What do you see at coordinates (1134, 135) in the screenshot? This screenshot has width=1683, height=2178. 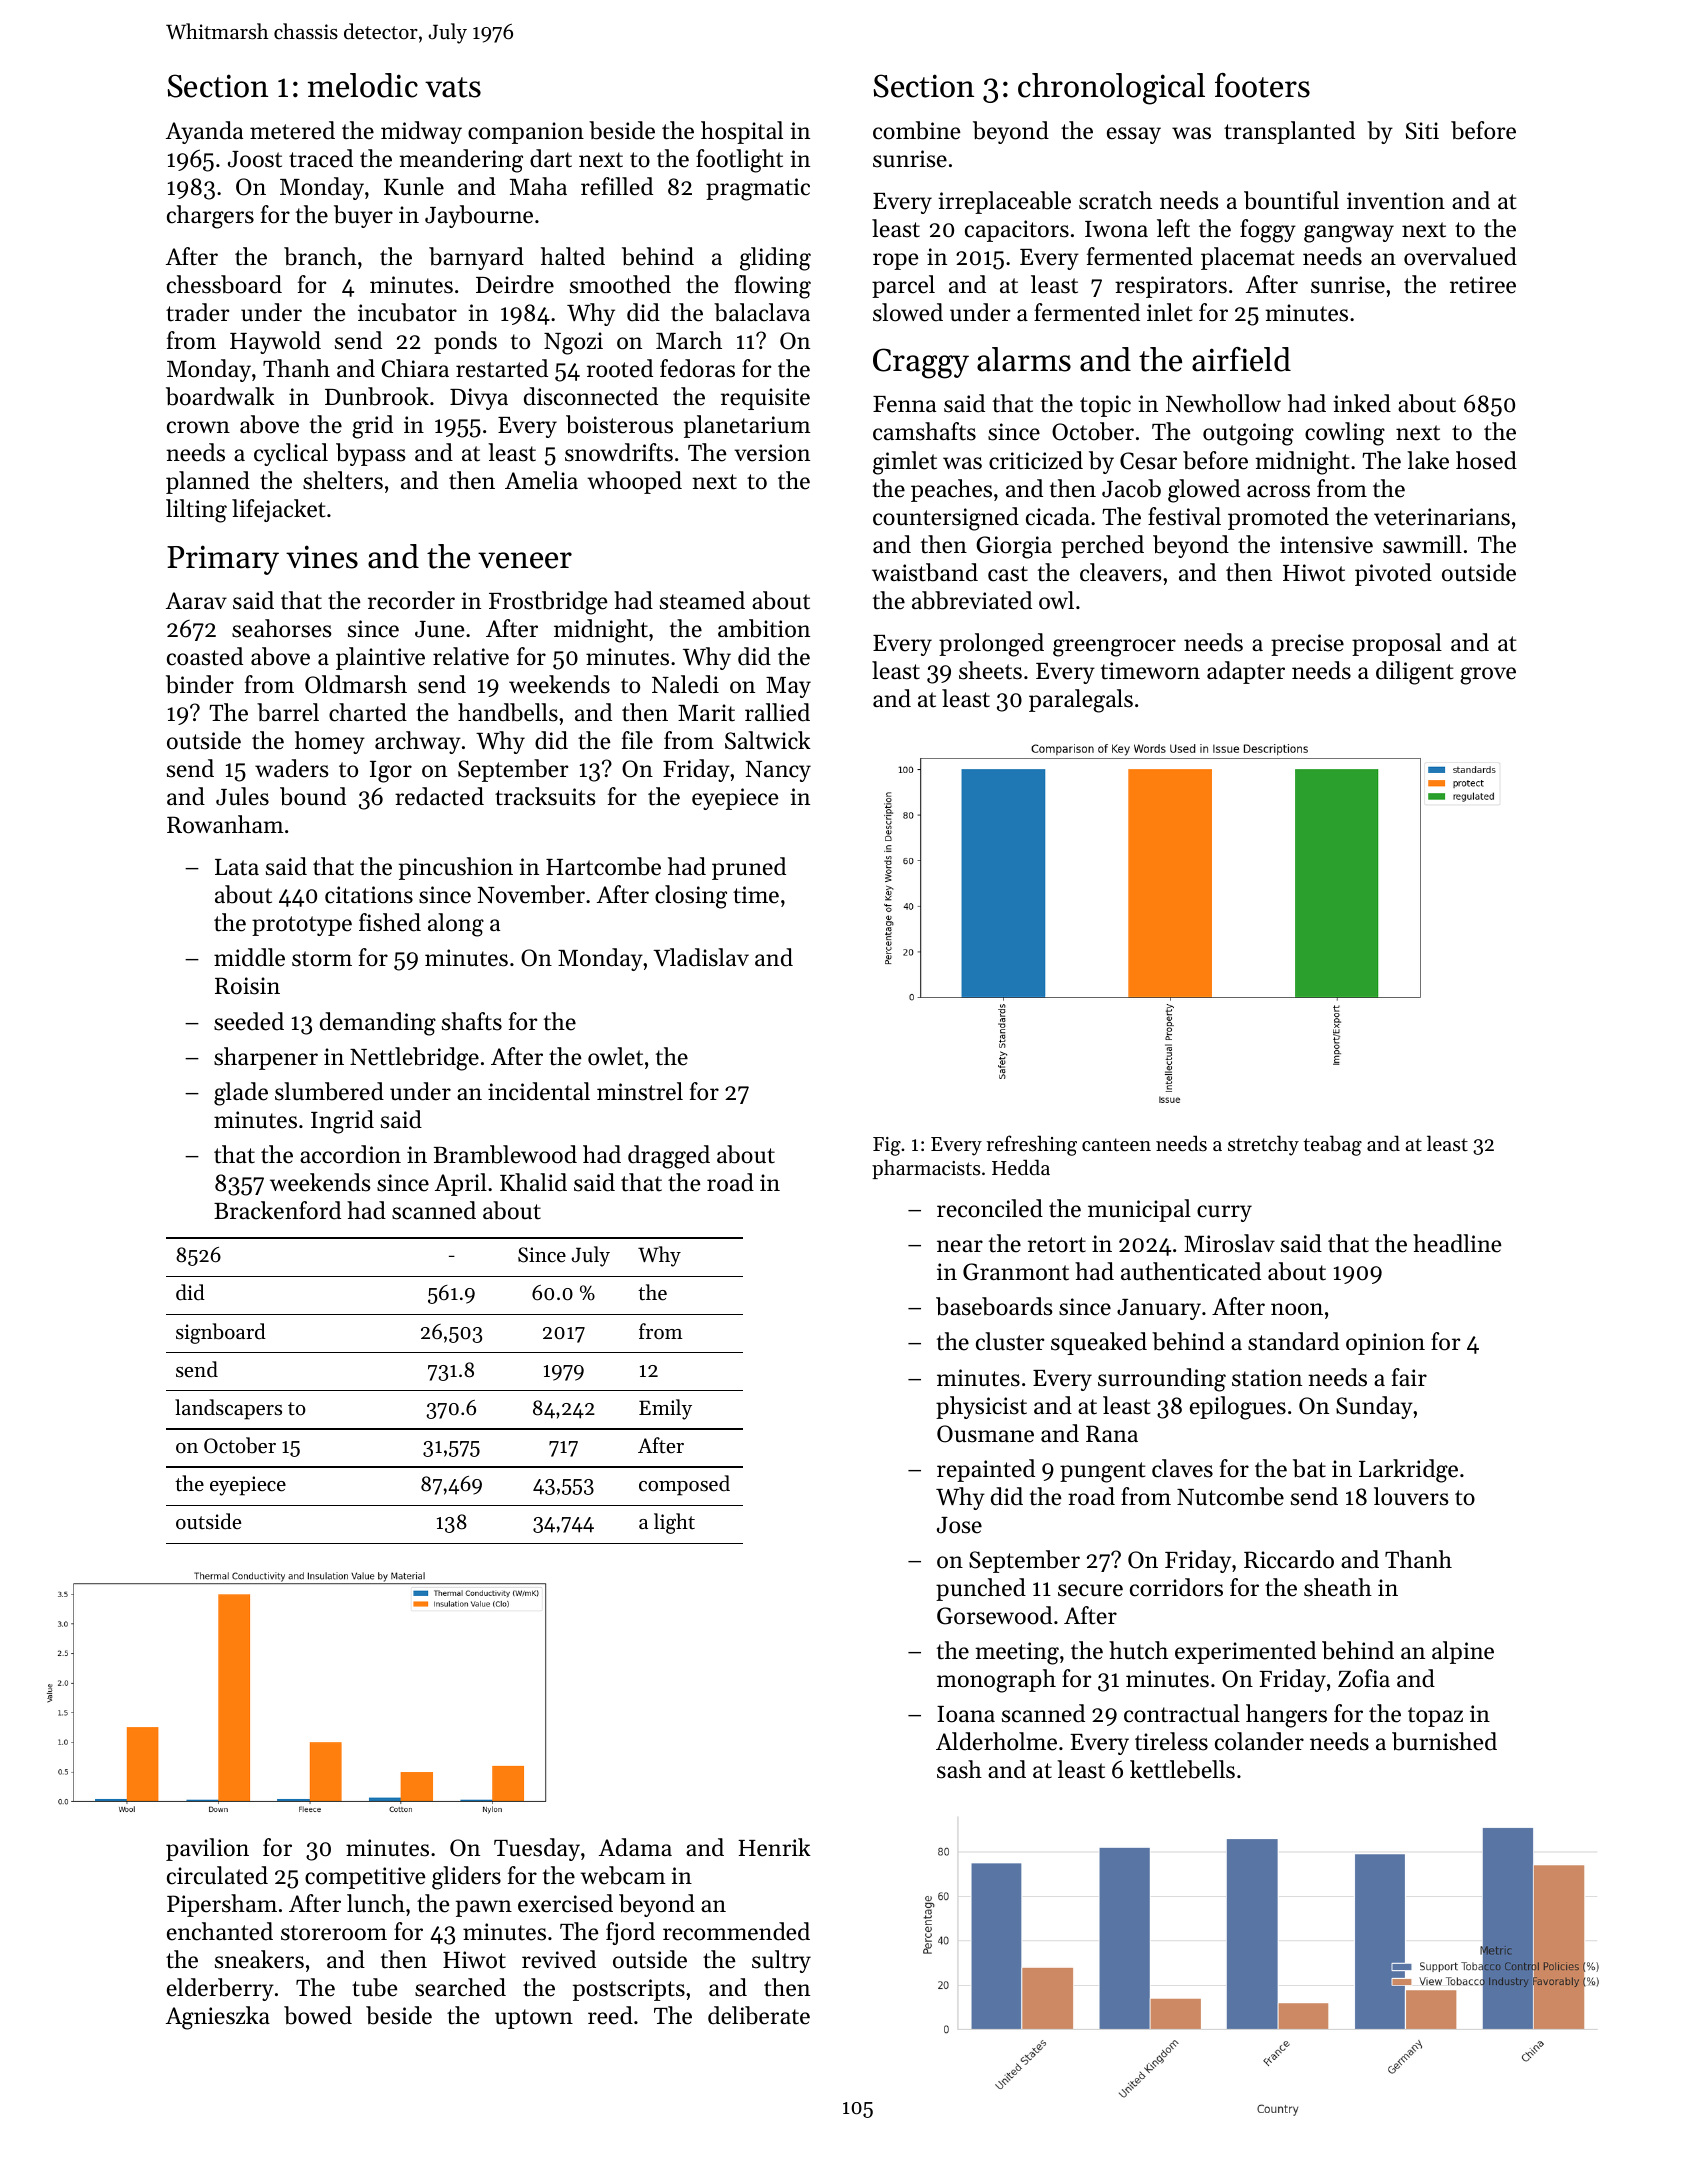 I see `essay` at bounding box center [1134, 135].
